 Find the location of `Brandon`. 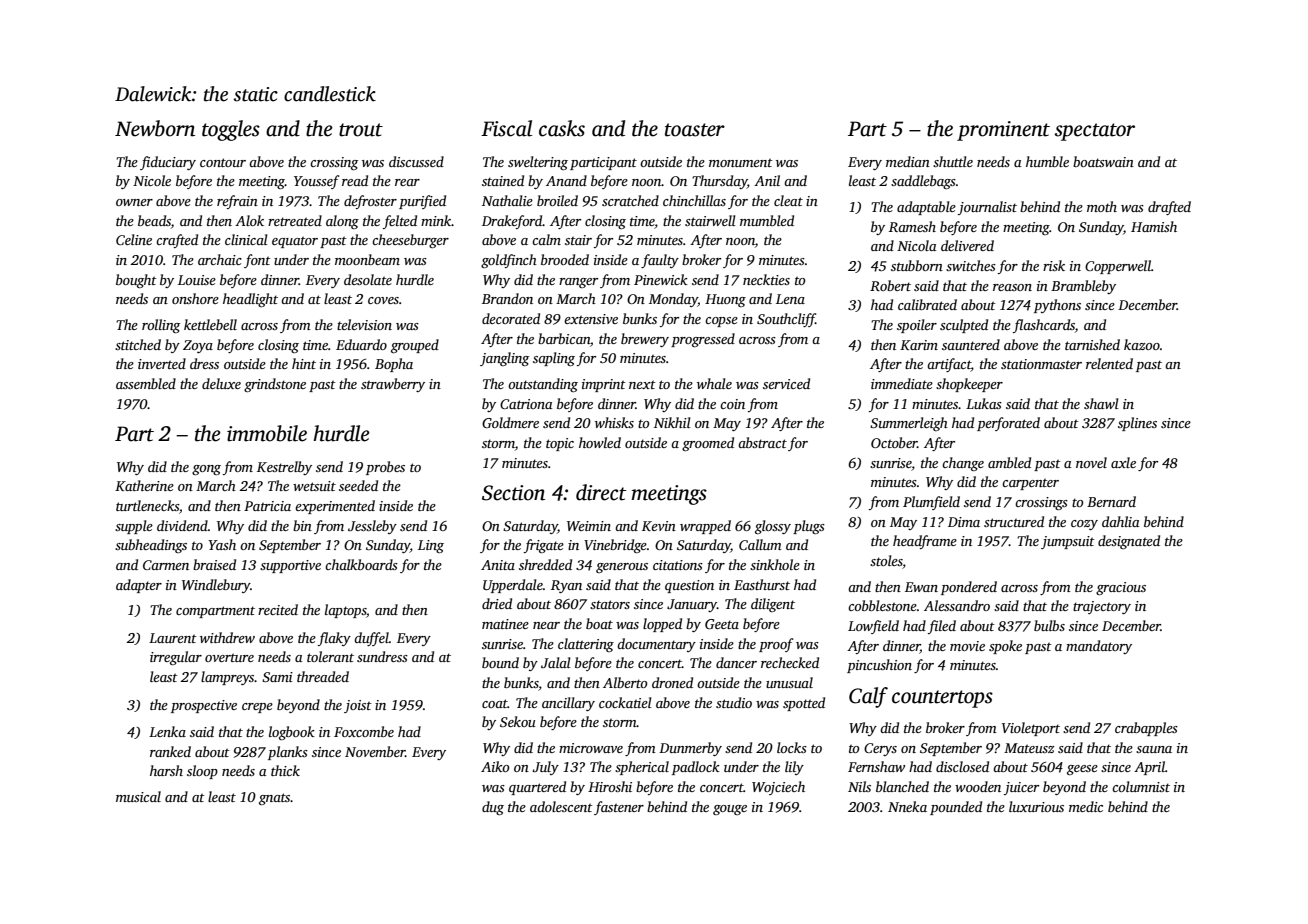

Brandon is located at coordinates (507, 298).
